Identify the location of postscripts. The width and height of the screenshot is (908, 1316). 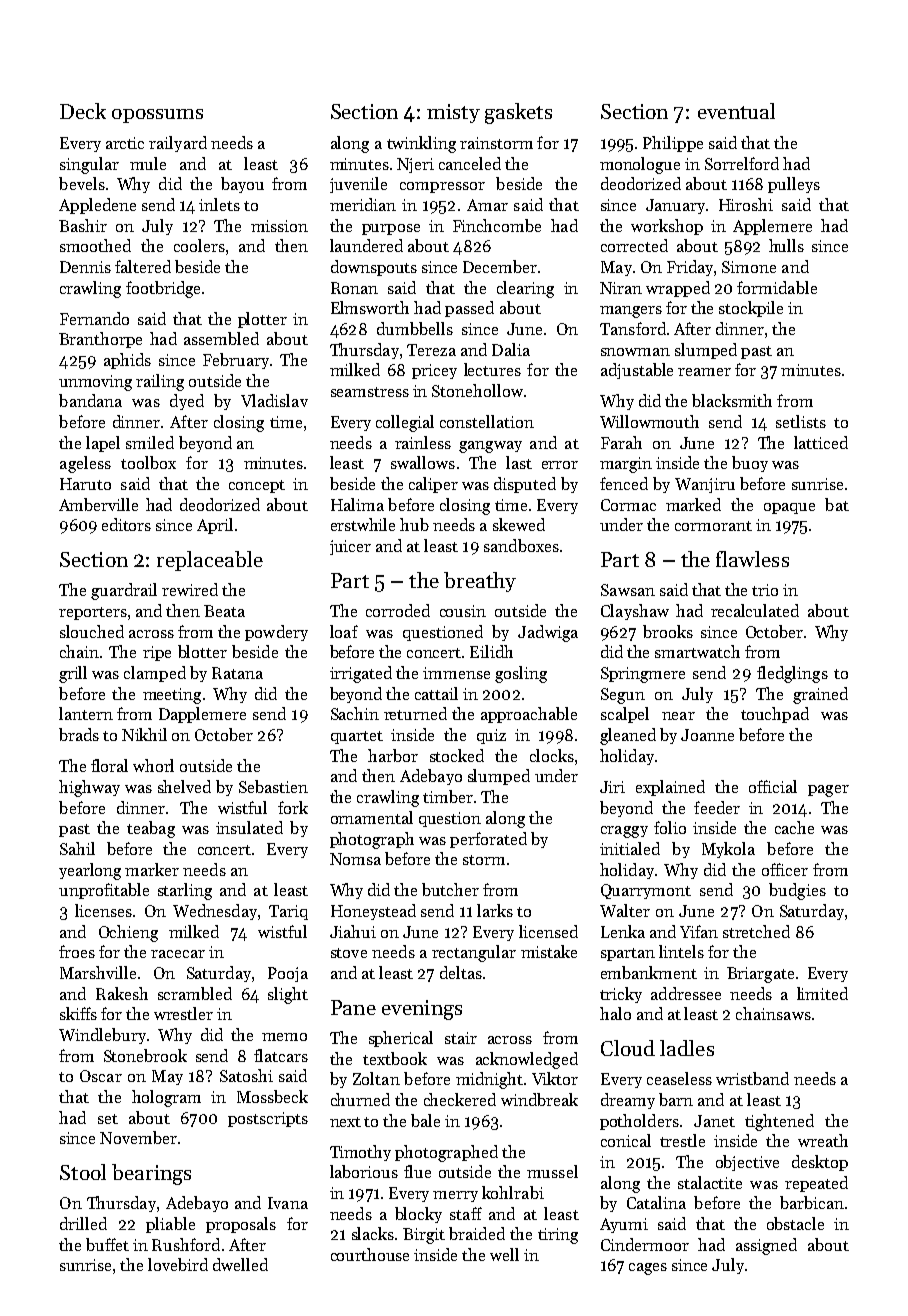
(268, 1119).
